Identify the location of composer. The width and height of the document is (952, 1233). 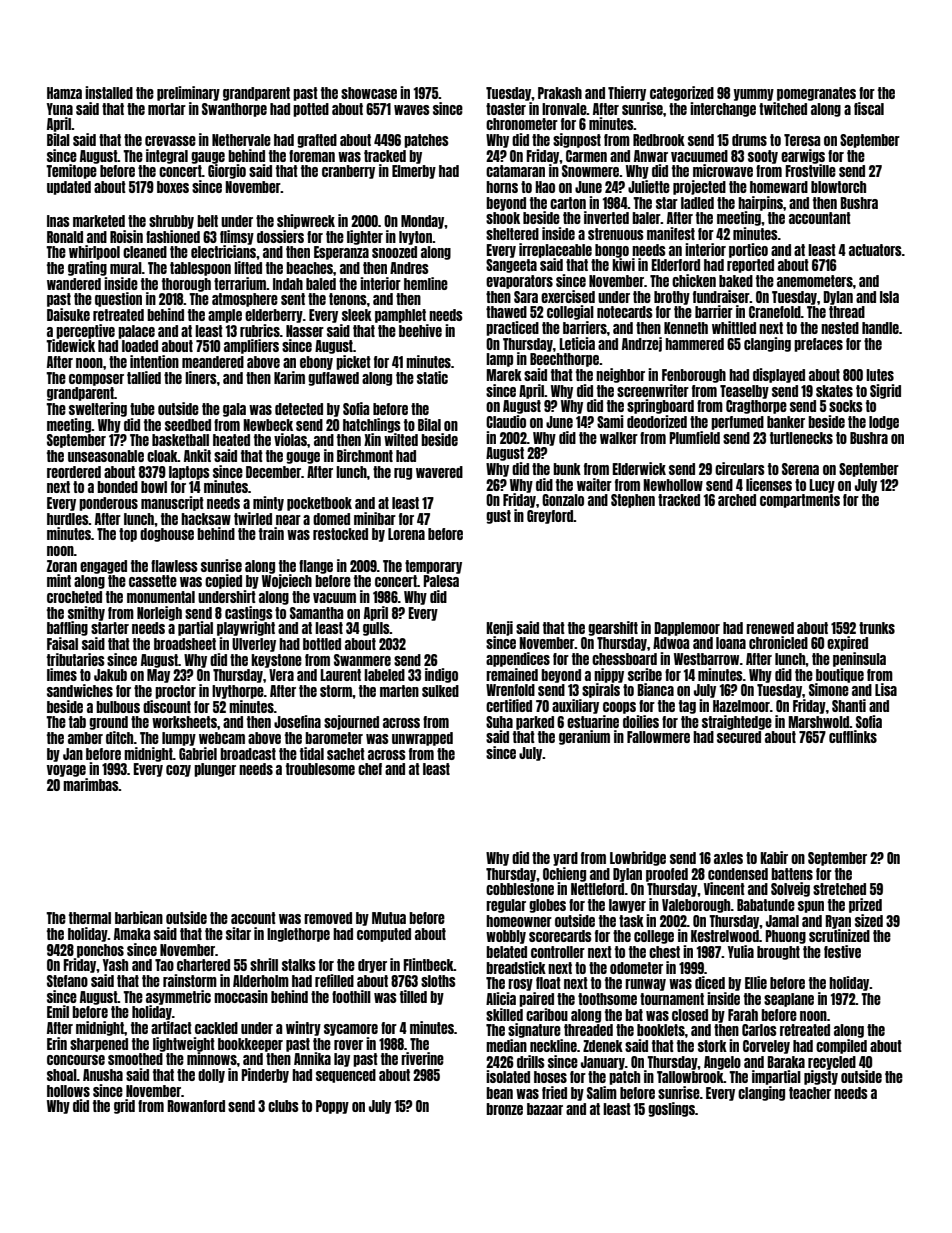
(96, 380).
